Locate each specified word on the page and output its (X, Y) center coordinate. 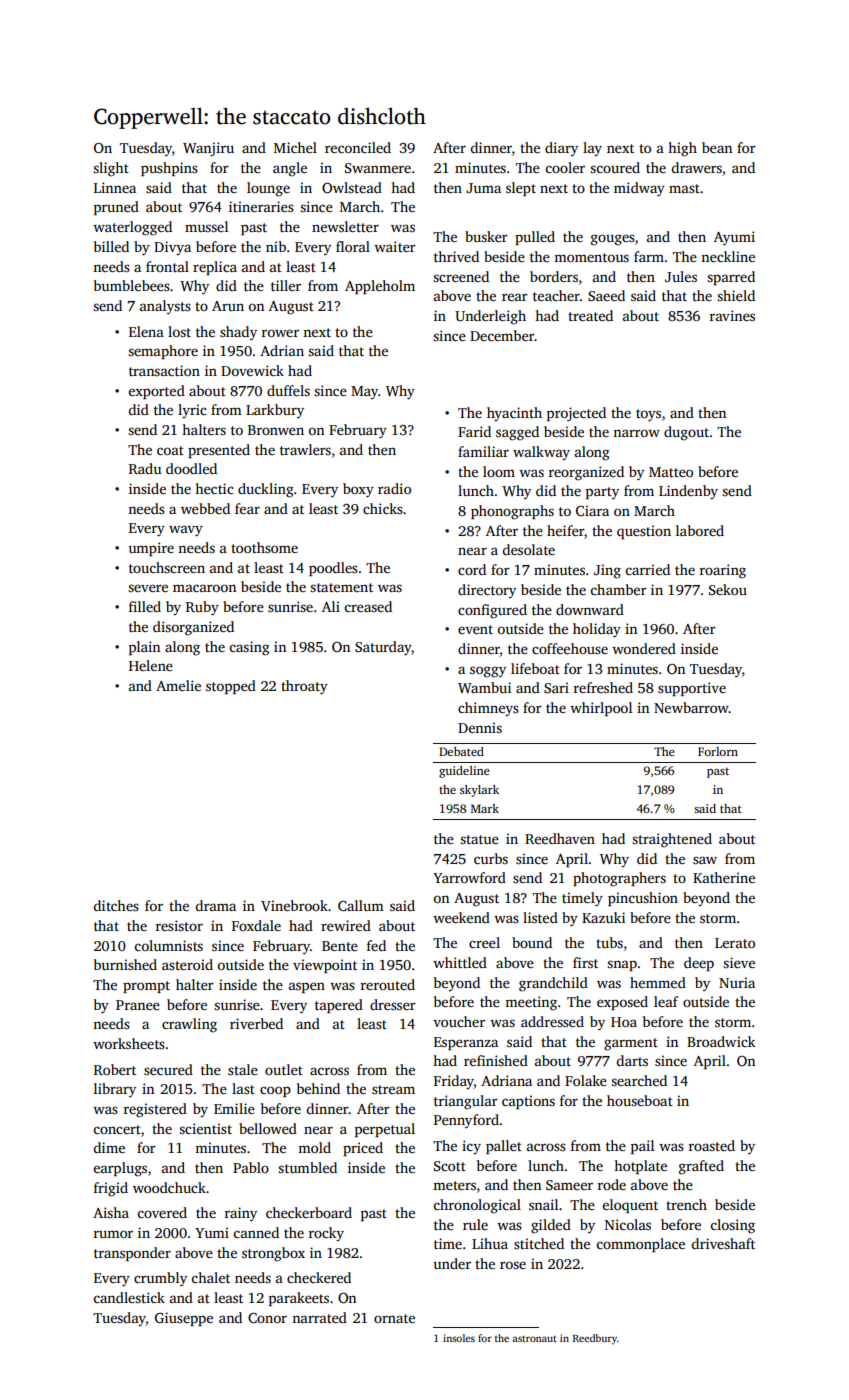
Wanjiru (208, 149)
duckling (266, 490)
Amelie (178, 685)
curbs (491, 858)
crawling (189, 1025)
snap (622, 965)
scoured (615, 167)
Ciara (592, 510)
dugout (686, 433)
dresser (393, 1004)
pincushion (643, 899)
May (364, 392)
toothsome (264, 547)
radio (394, 488)
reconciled (358, 147)
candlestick (129, 1297)
